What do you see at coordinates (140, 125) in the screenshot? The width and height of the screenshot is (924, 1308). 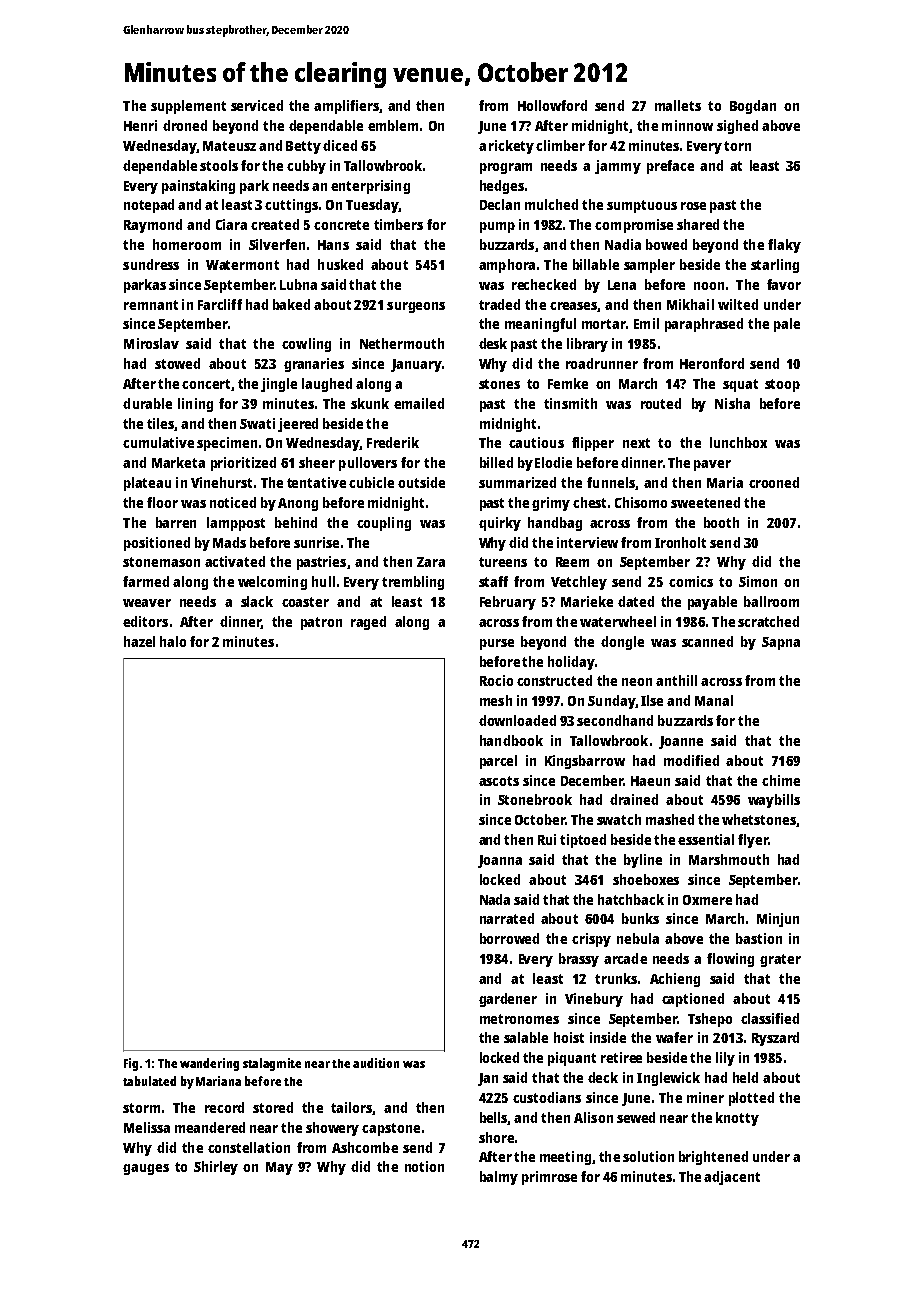 I see `Henri` at bounding box center [140, 125].
